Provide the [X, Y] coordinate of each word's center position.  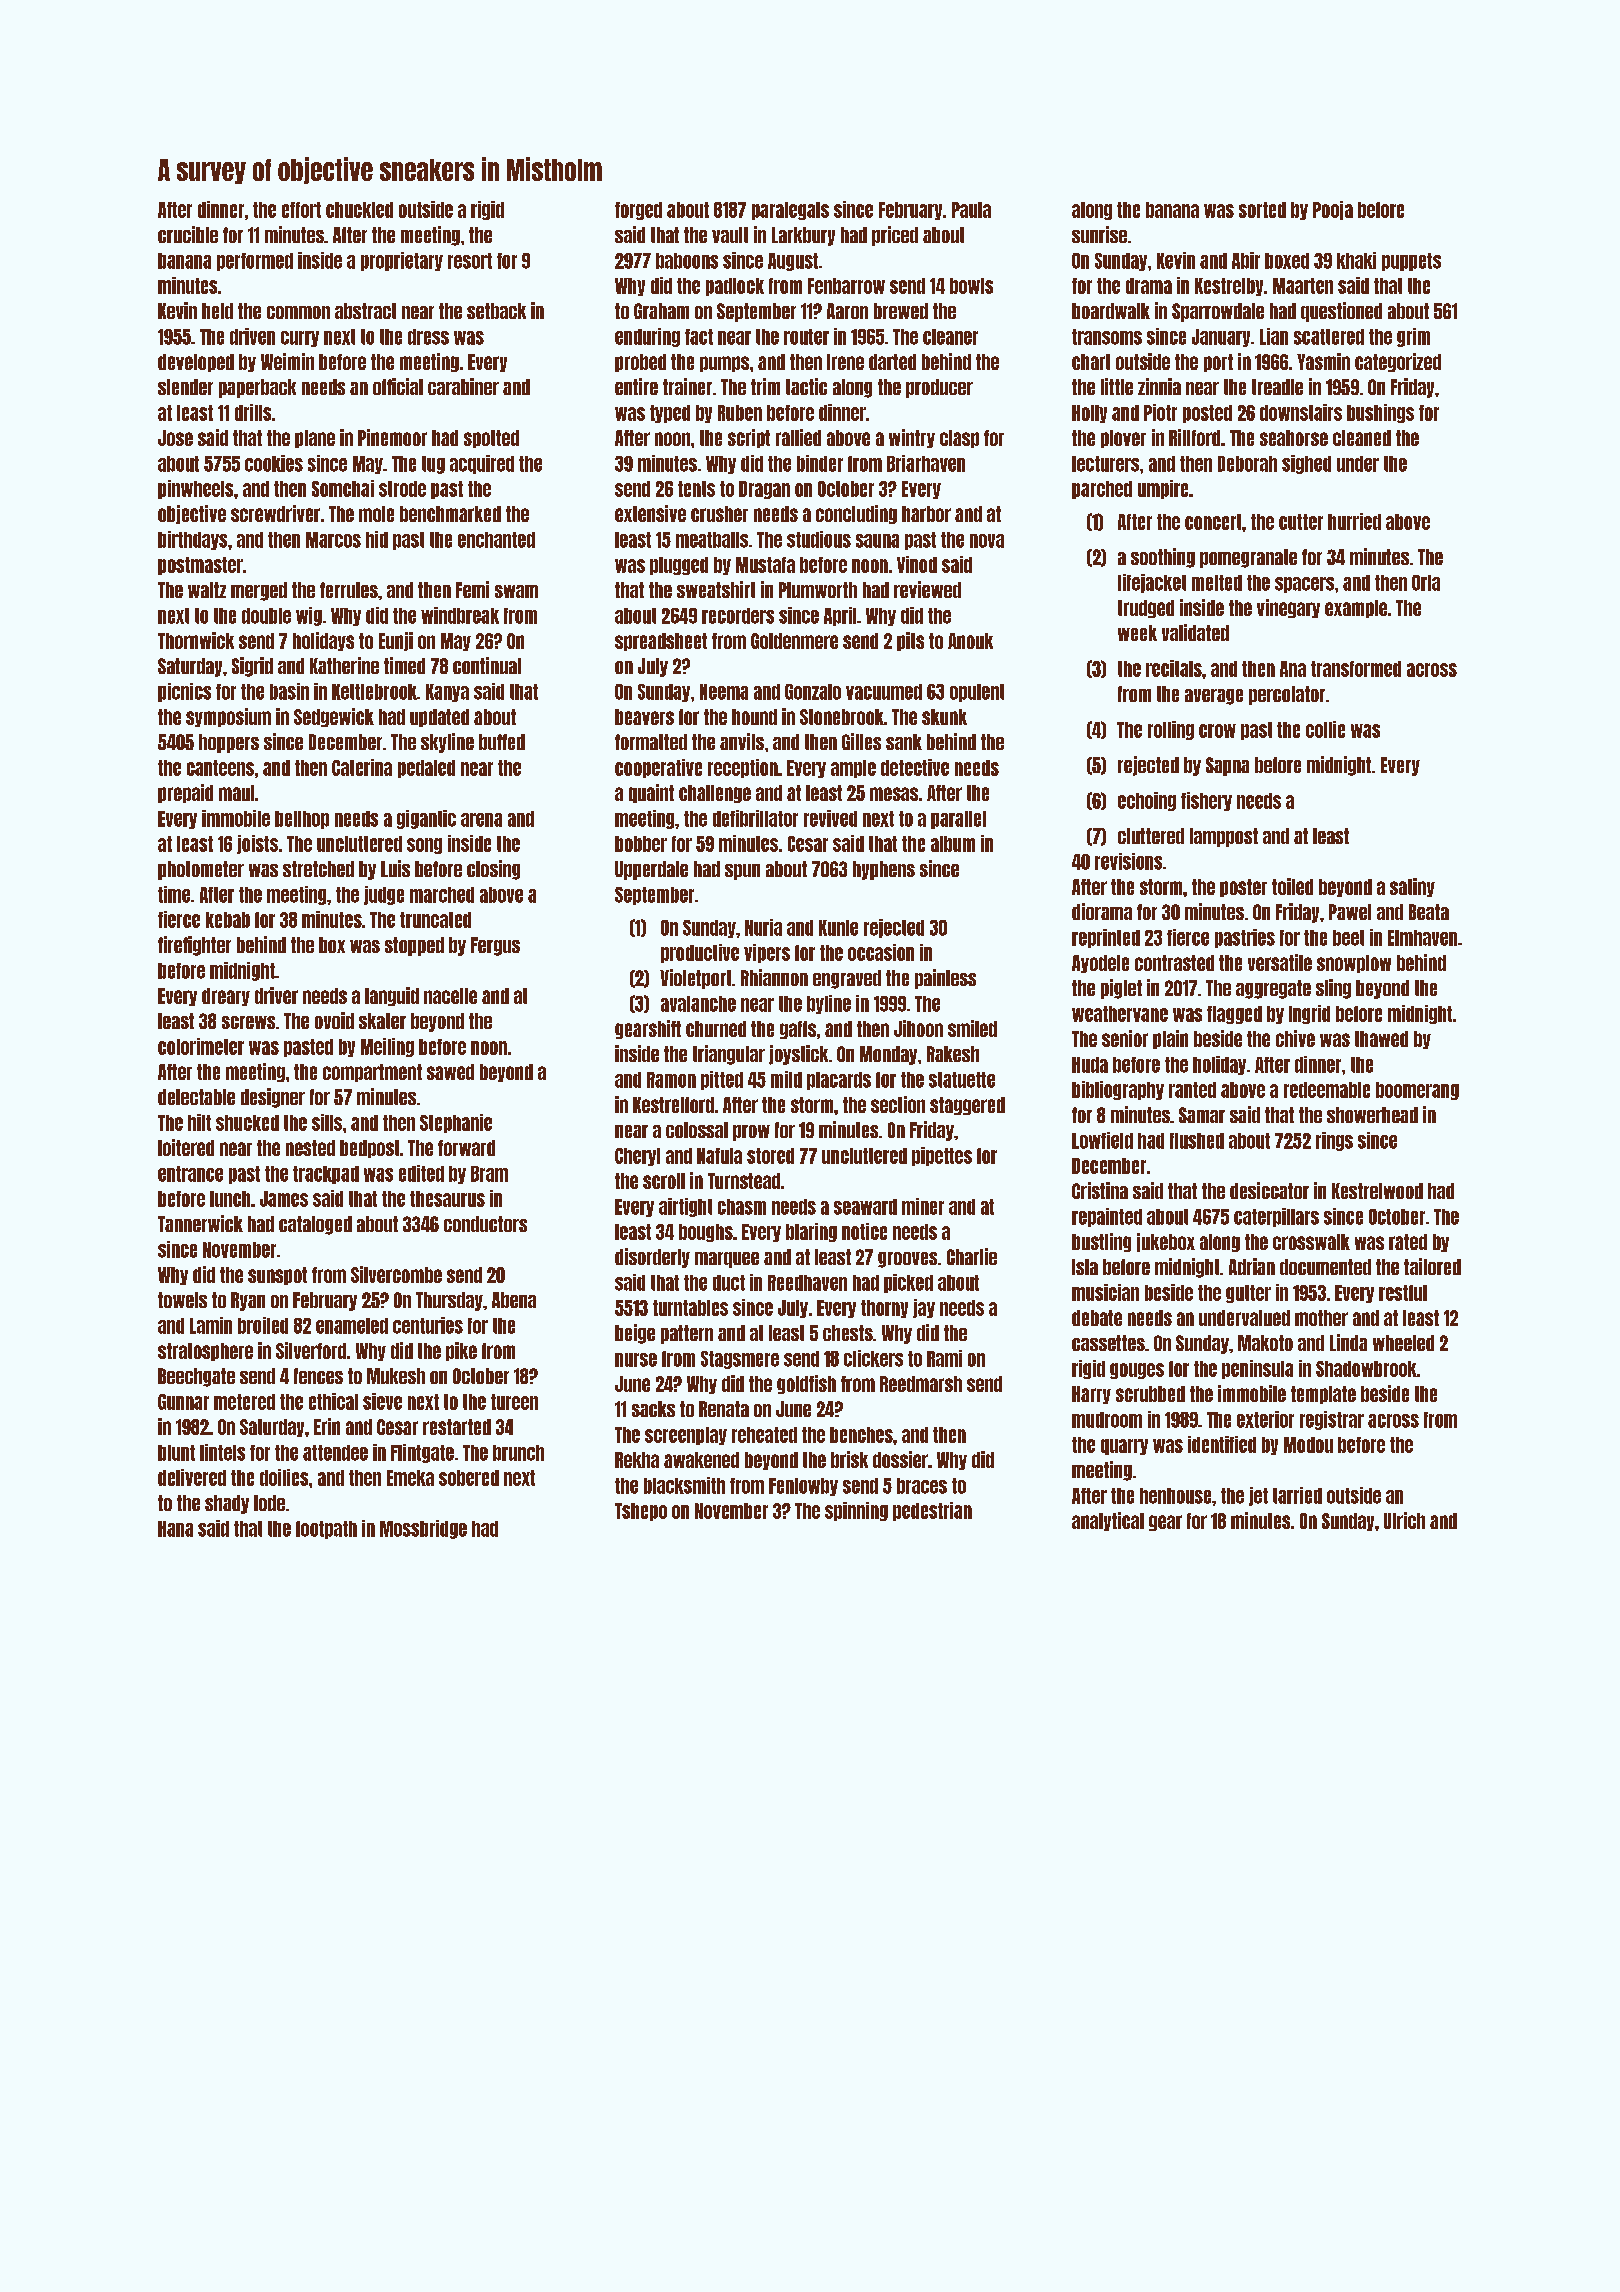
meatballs [712, 540]
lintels [222, 1452]
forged [638, 211]
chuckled [359, 210]
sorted [1262, 210]
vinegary [1288, 608]
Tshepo [641, 1512]
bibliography [1118, 1090]
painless [945, 979]
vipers [767, 953]
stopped [414, 946]
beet [1348, 938]
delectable [196, 1097]
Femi [472, 589]
